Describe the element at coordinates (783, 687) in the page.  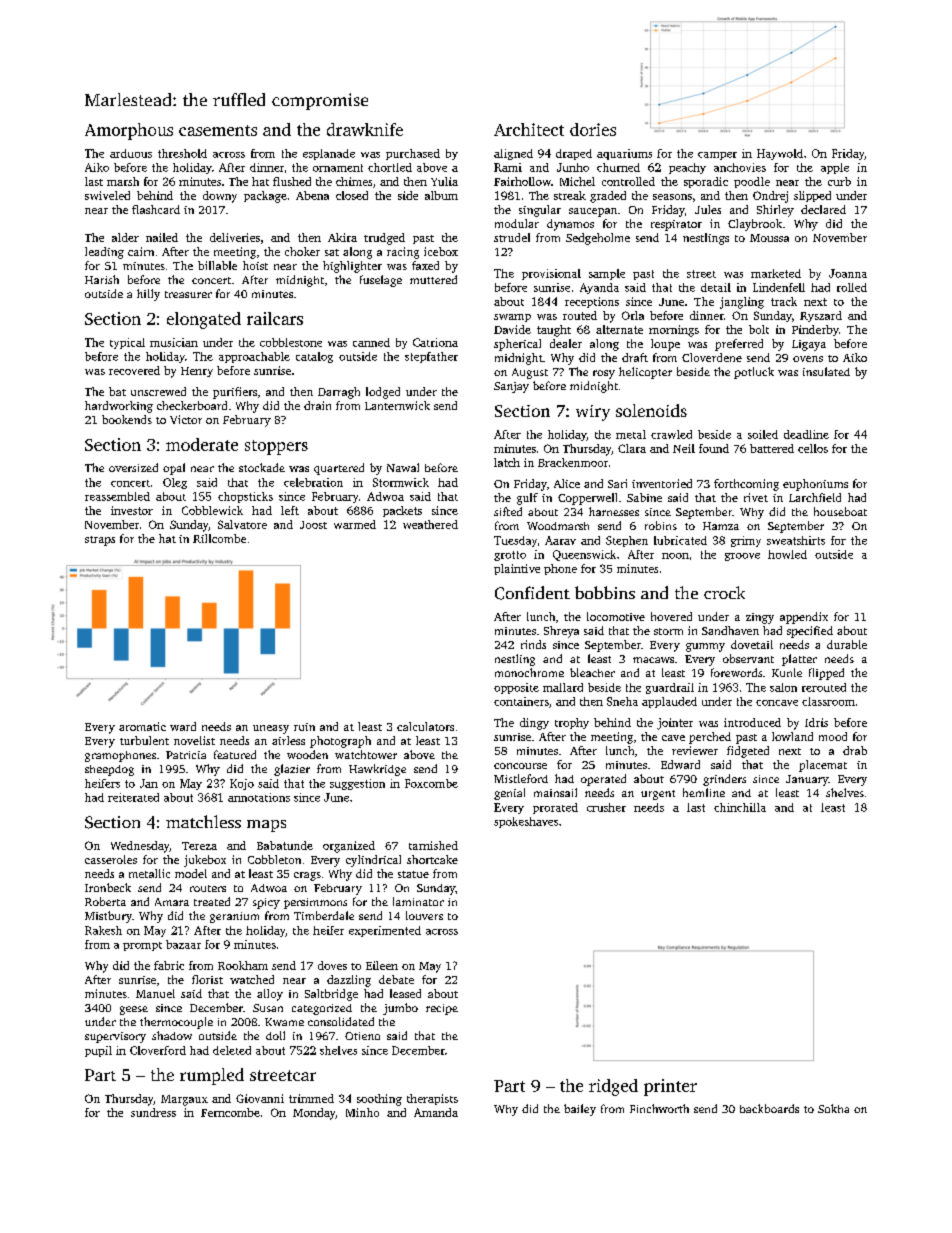
I see `salon` at that location.
